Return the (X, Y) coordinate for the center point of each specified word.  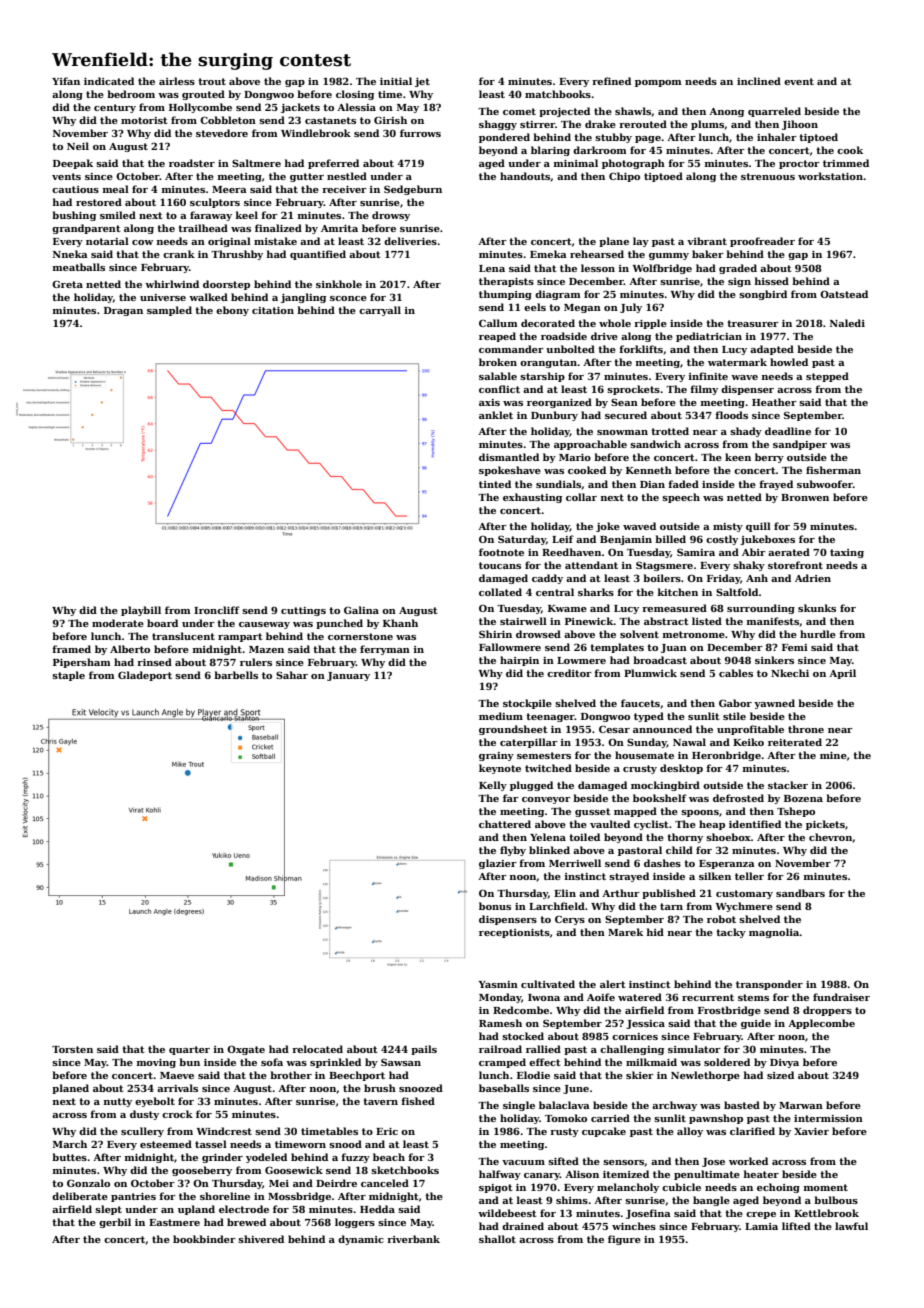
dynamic (361, 1240)
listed (707, 621)
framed (71, 649)
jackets (300, 108)
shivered (261, 1239)
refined (611, 81)
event (799, 81)
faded (683, 484)
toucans (500, 565)
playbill (141, 611)
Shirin (495, 634)
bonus (495, 906)
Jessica (645, 1024)
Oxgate (246, 1050)
